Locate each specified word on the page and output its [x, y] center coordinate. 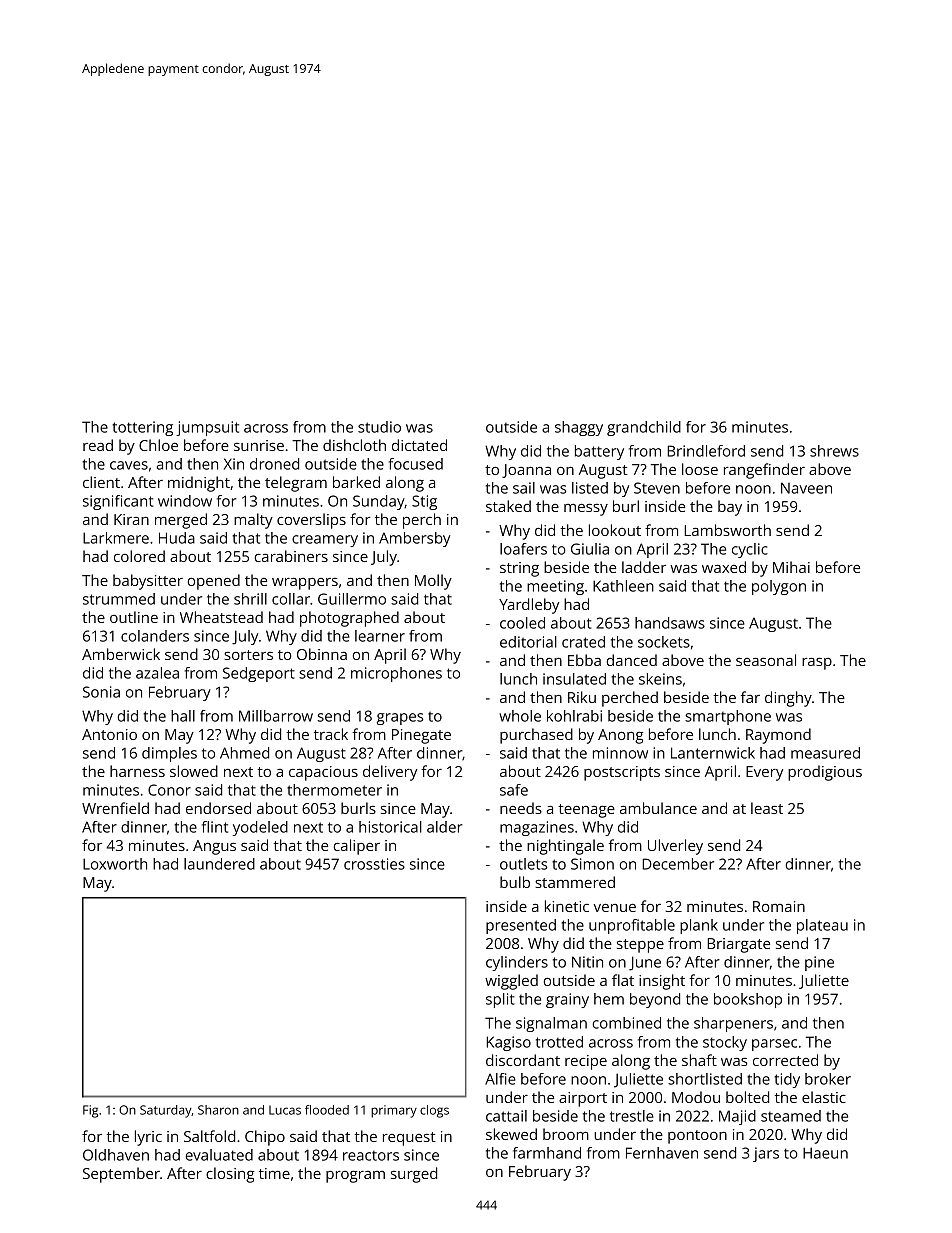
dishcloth [354, 445]
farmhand [547, 1153]
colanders [155, 636]
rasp [817, 663]
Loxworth [115, 864]
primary [394, 1111]
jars [766, 1154]
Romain [779, 906]
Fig [90, 1111]
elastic [824, 1097]
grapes [400, 719]
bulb [515, 882]
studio [379, 427]
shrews [834, 451]
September [121, 1175]
